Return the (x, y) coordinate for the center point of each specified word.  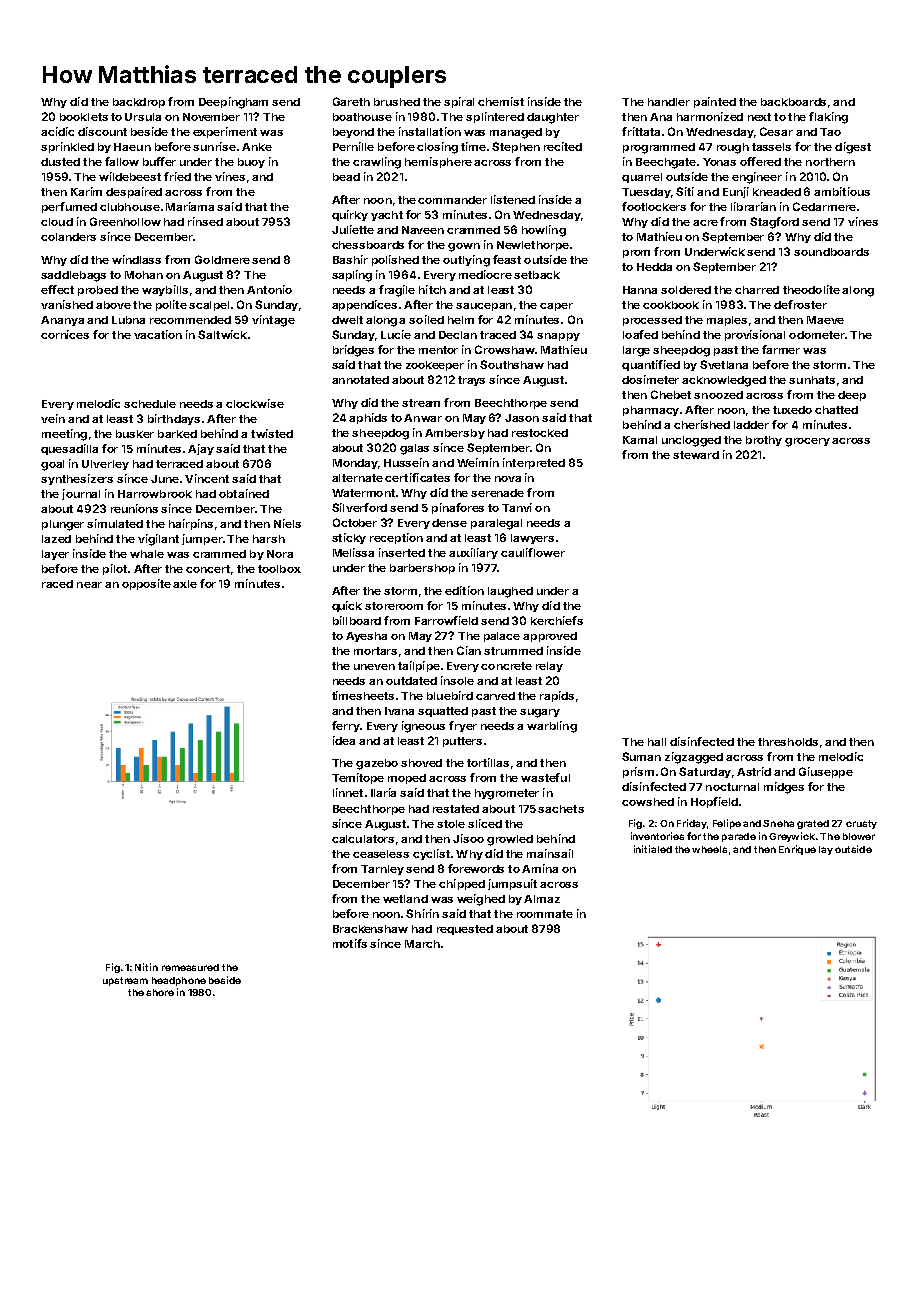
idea (344, 740)
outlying (466, 261)
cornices (65, 334)
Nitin (146, 967)
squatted (443, 712)
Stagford (774, 223)
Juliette (353, 229)
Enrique (797, 850)
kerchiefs (557, 620)
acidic (57, 131)
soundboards (831, 252)
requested (465, 930)
